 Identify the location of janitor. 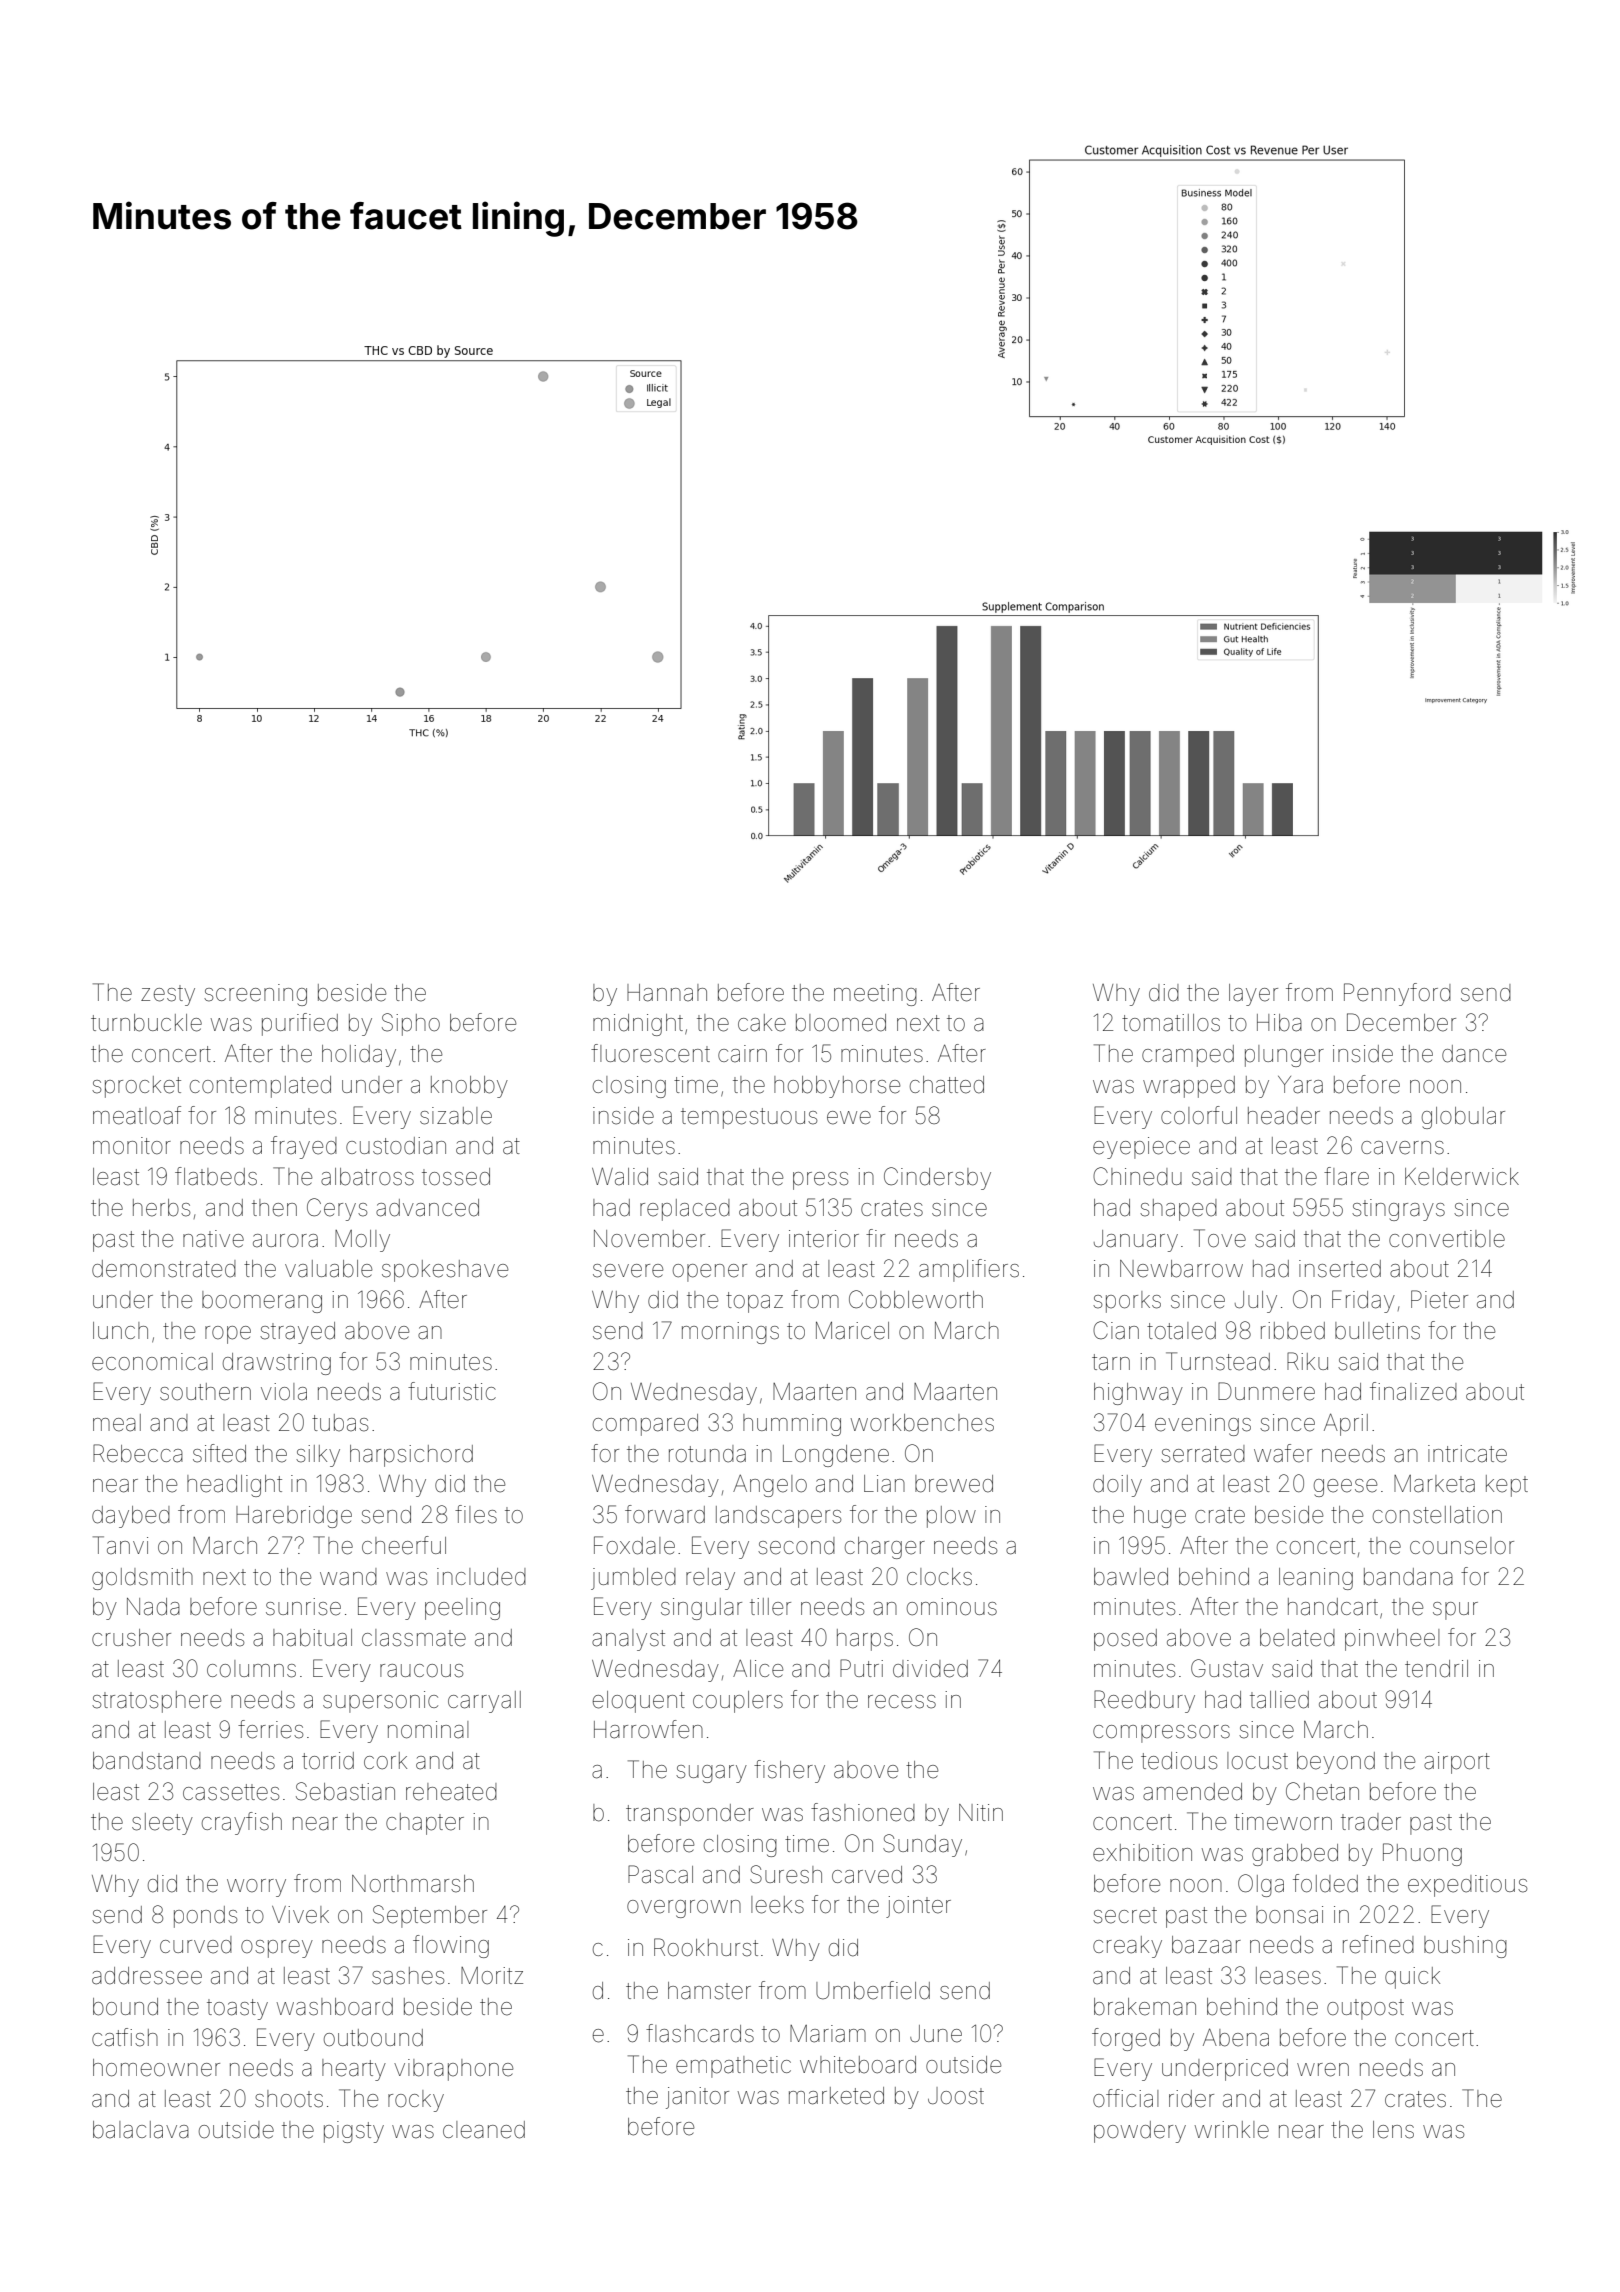
(697, 2098).
